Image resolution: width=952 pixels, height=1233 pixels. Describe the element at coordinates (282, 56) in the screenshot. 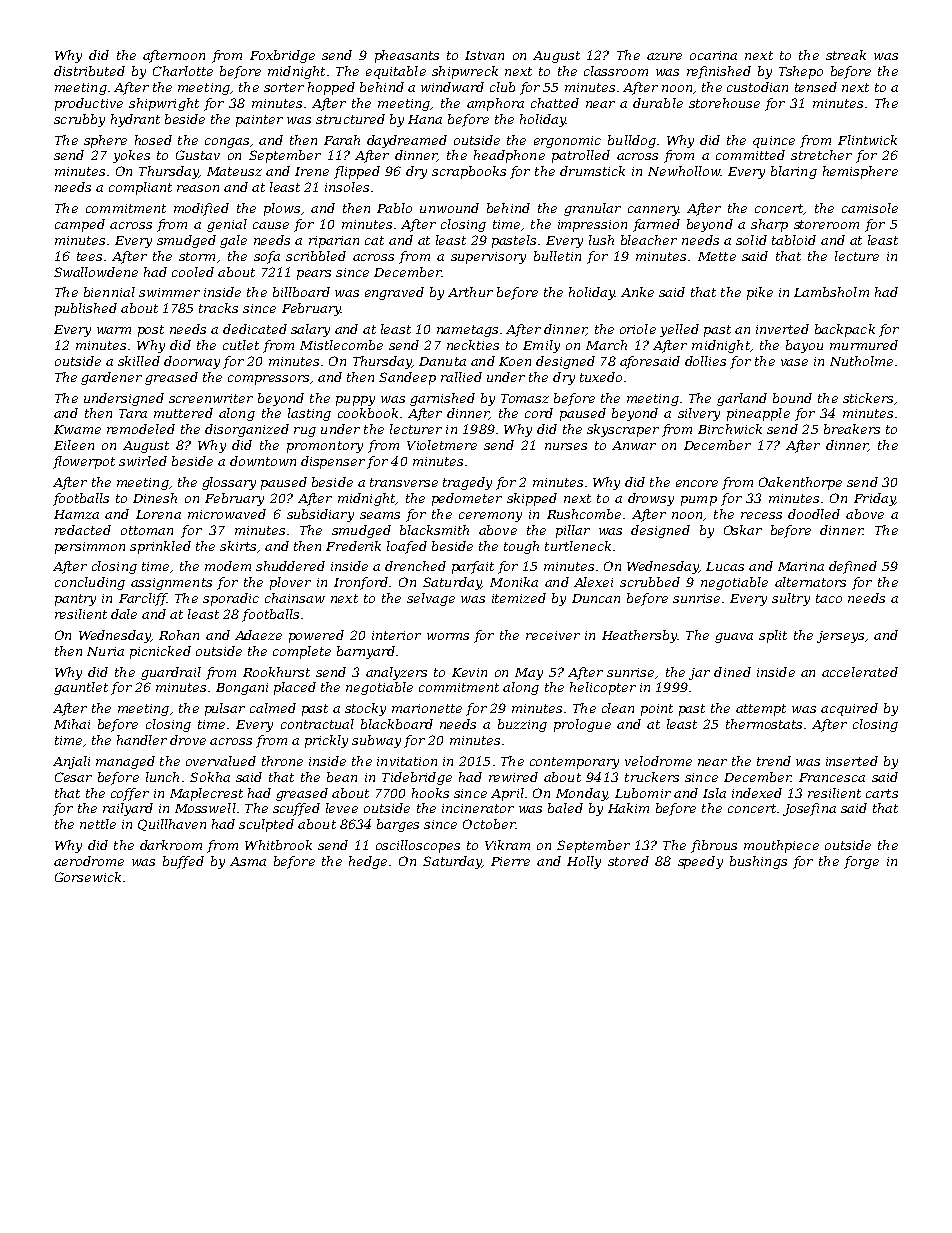

I see `Foxbridge` at that location.
